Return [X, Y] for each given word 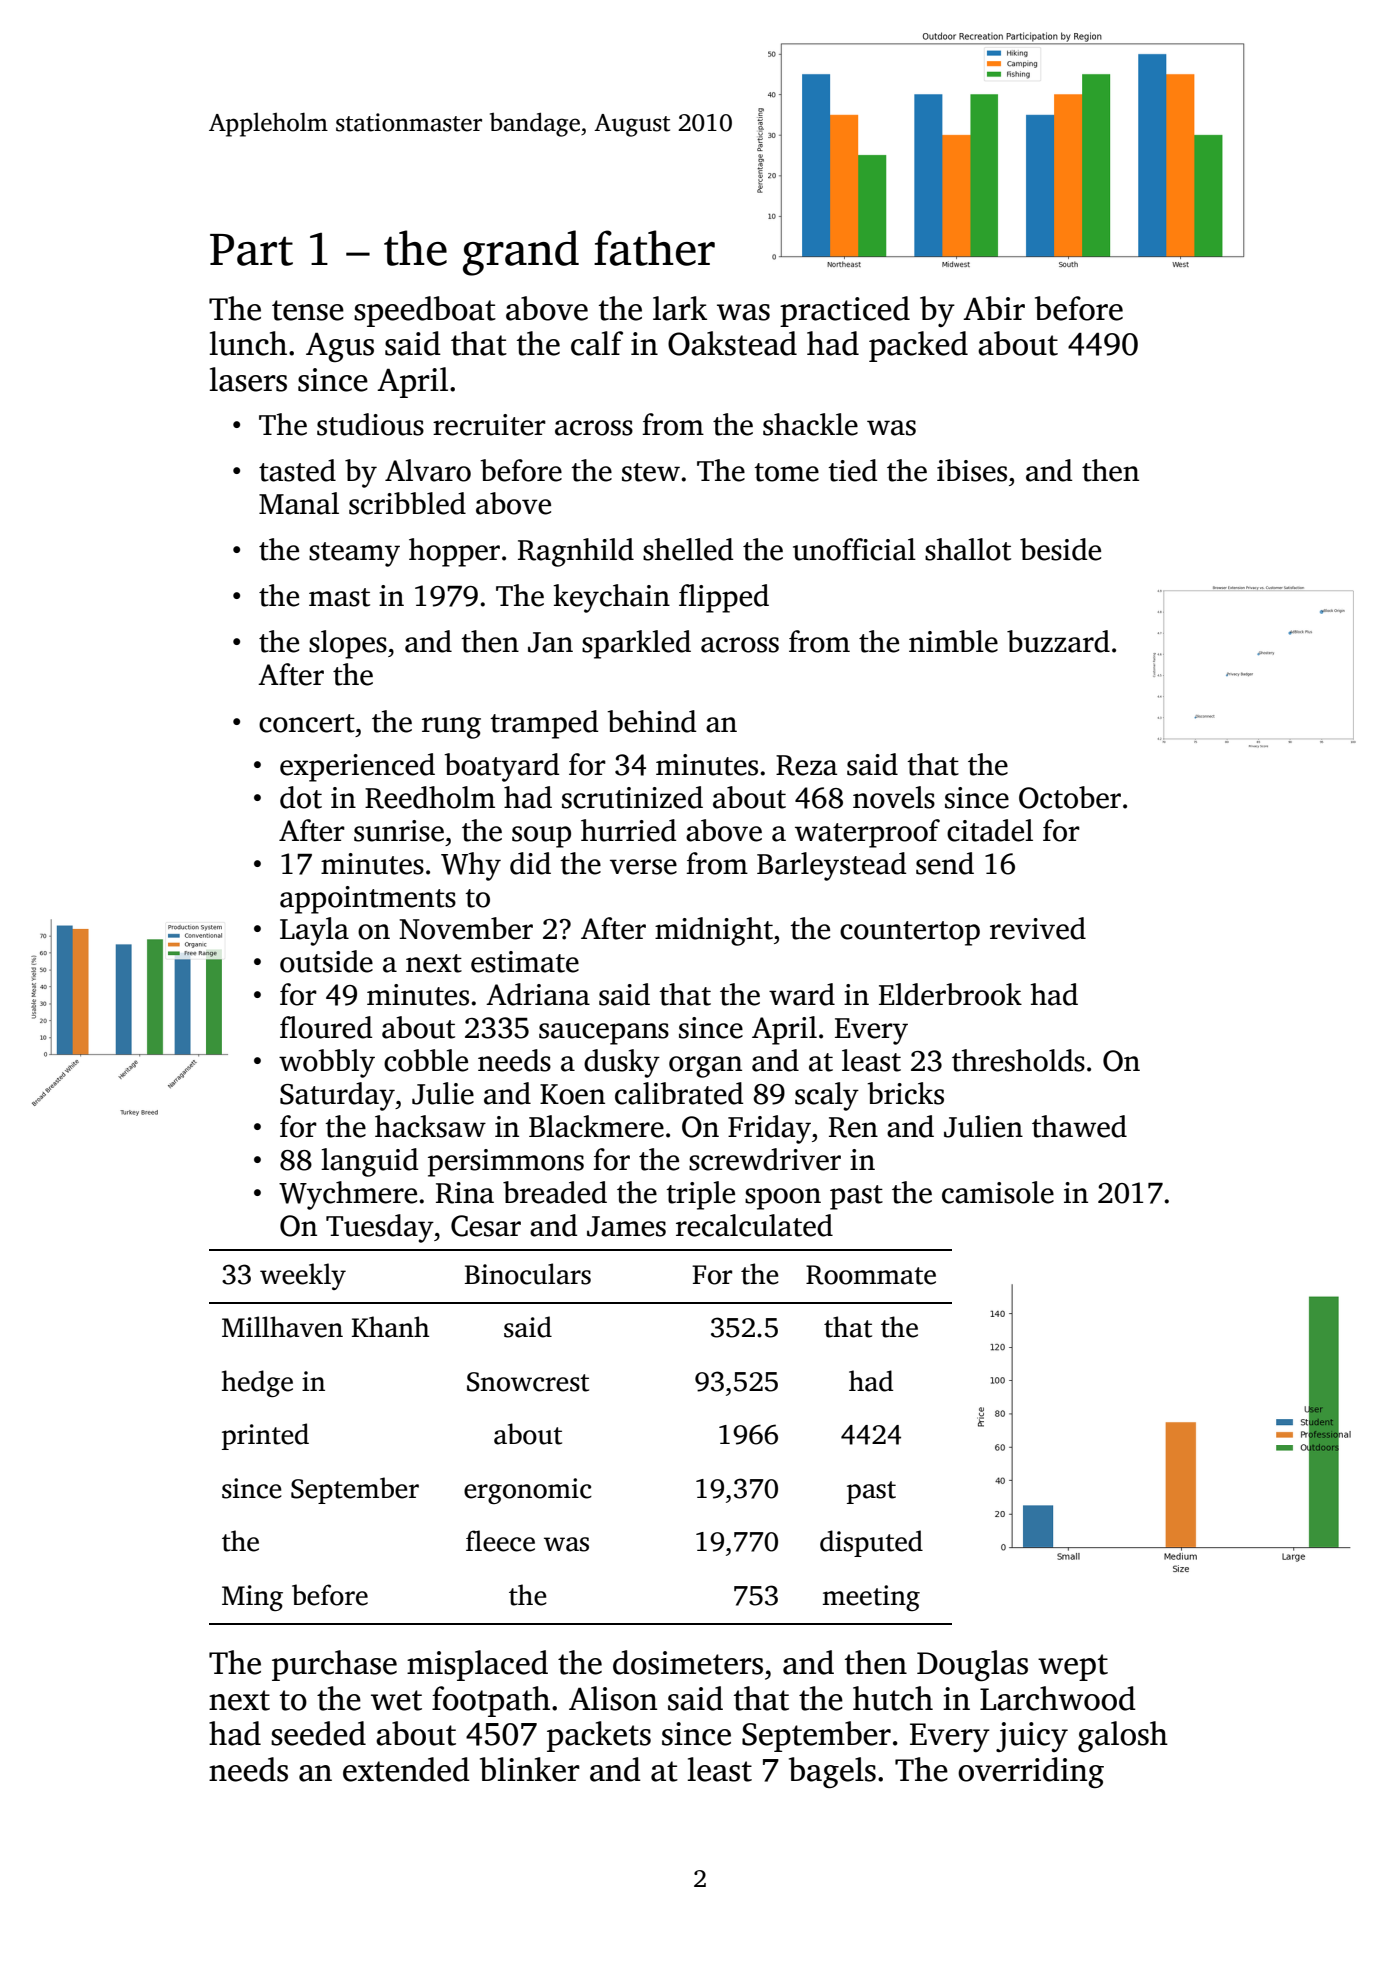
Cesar [486, 1226]
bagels [832, 1772]
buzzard [1058, 641]
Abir [994, 308]
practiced [845, 311]
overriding [1031, 1772]
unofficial [854, 549]
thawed [1079, 1126]
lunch [248, 343]
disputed [871, 1543]
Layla [314, 931]
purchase [334, 1665]
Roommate [871, 1275]
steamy [354, 554]
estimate [525, 962]
